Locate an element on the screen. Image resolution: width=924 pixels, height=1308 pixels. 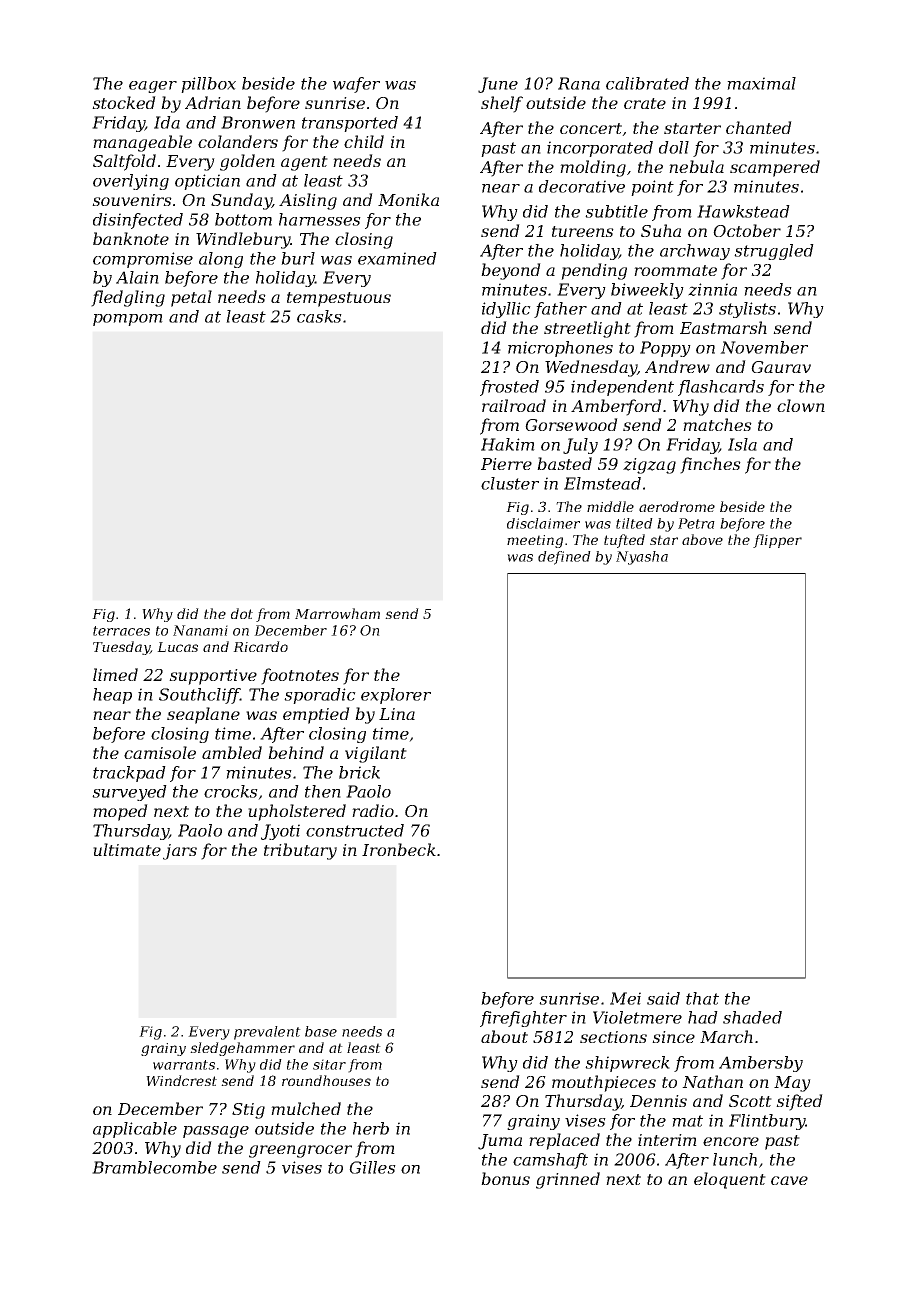
cave is located at coordinates (789, 1180).
